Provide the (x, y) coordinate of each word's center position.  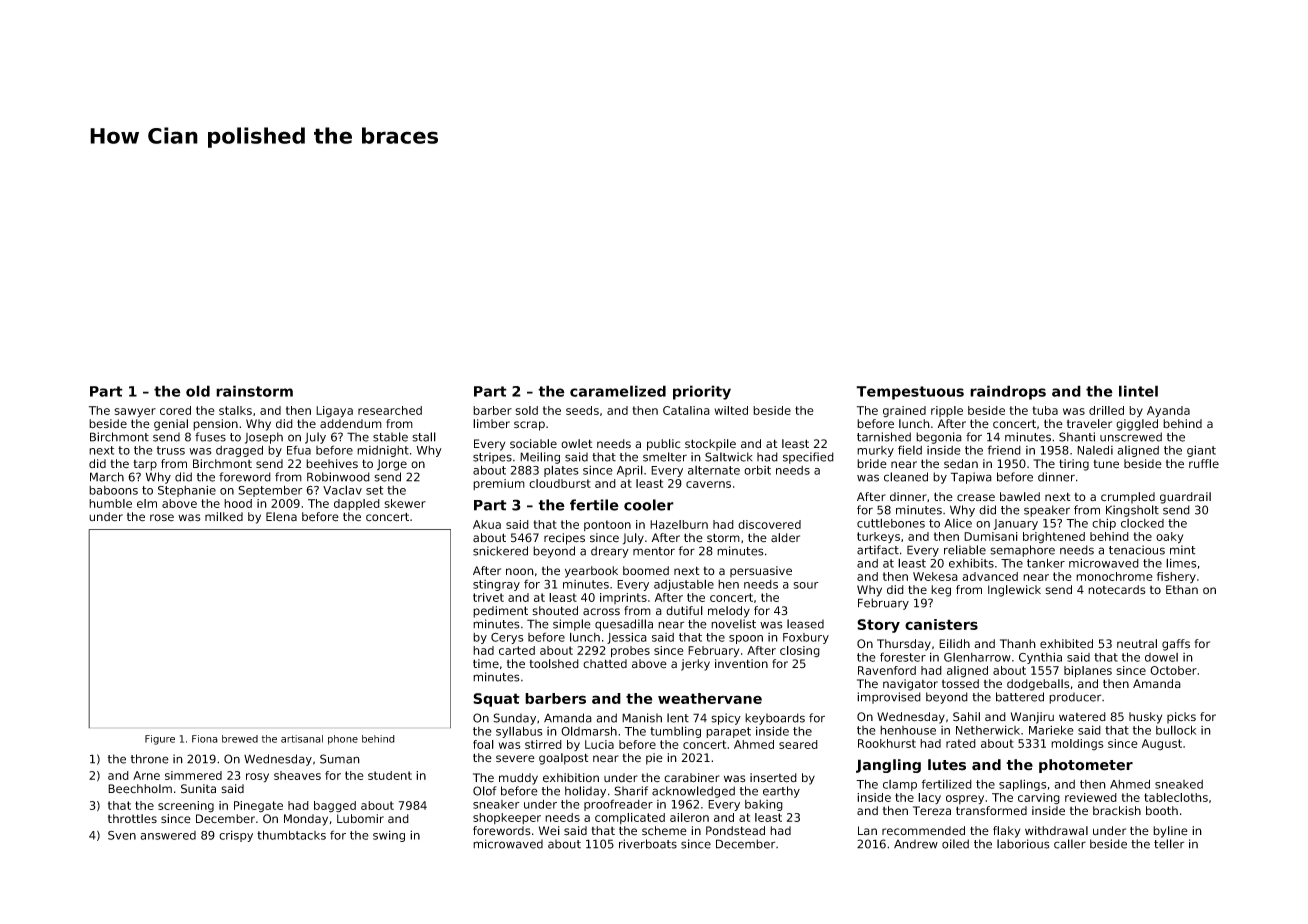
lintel (1138, 391)
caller (1070, 844)
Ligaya (334, 412)
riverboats (648, 844)
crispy (236, 836)
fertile (594, 505)
